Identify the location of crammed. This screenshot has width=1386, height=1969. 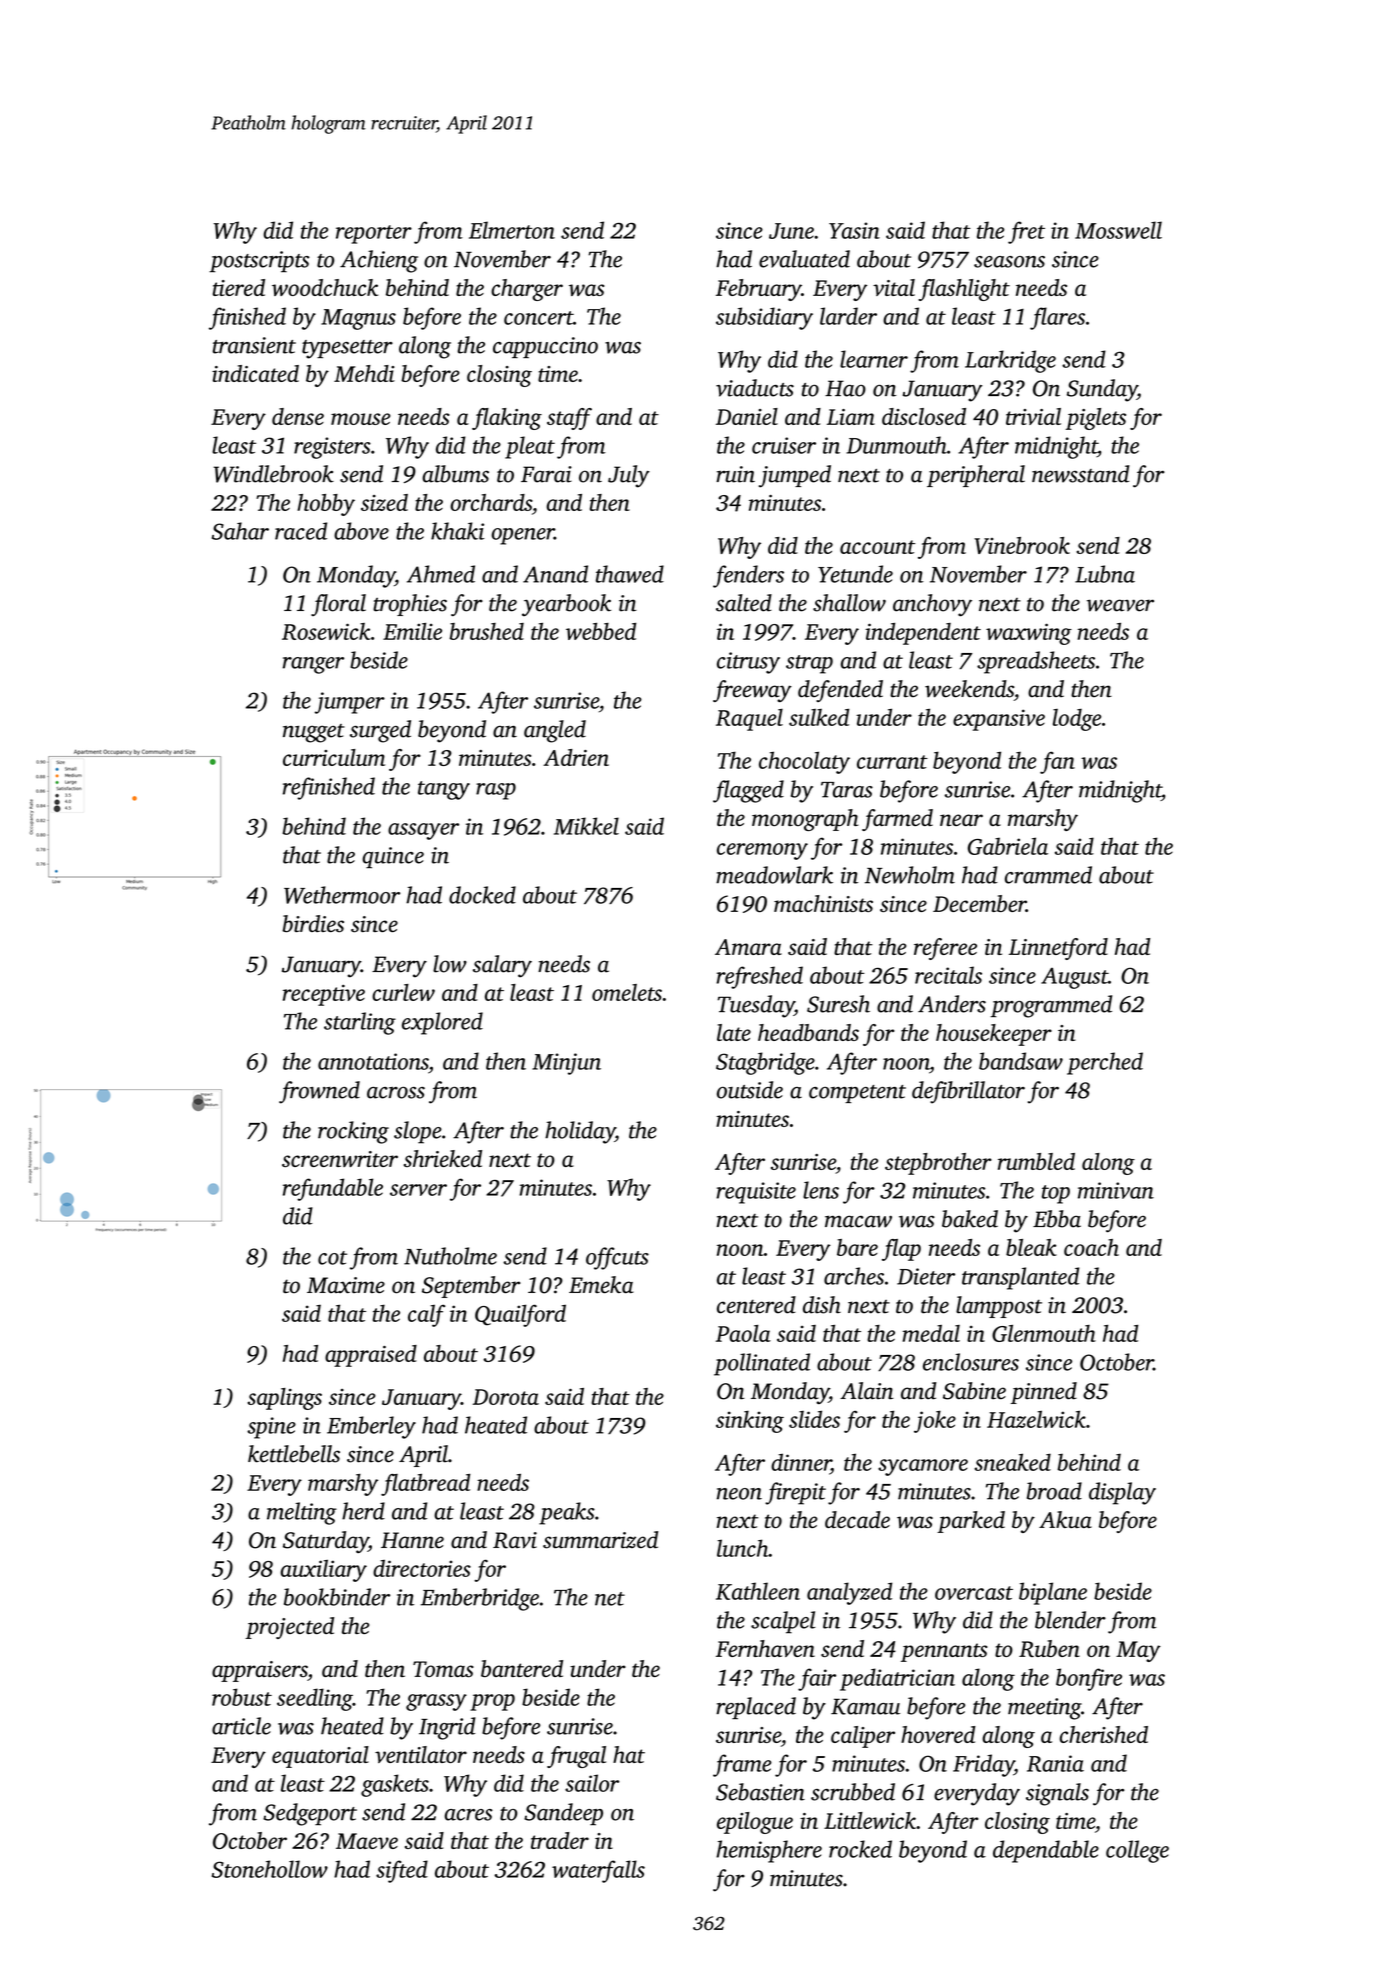
(1048, 875).
